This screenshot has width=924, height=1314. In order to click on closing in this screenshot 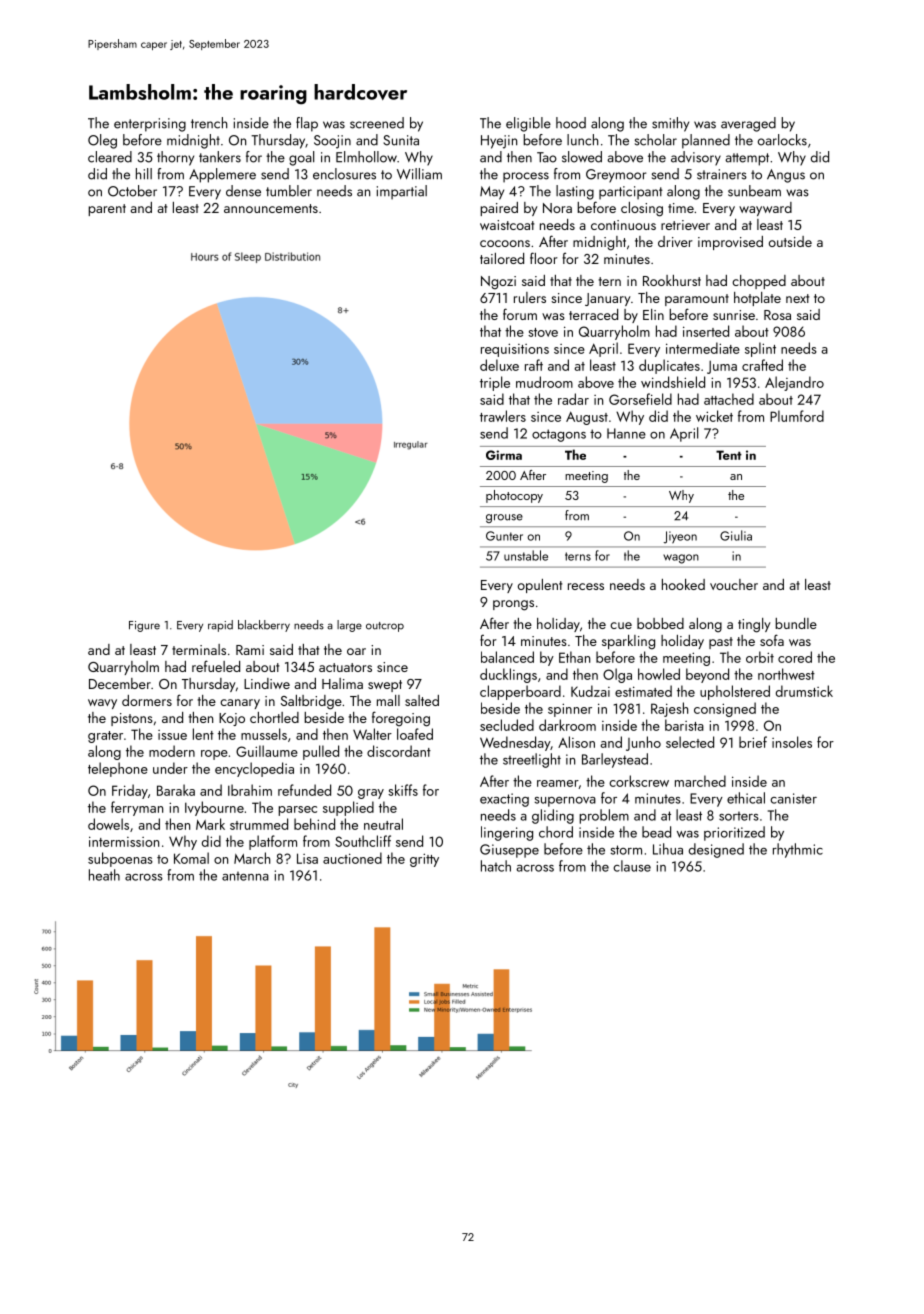, I will do `click(642, 209)`.
